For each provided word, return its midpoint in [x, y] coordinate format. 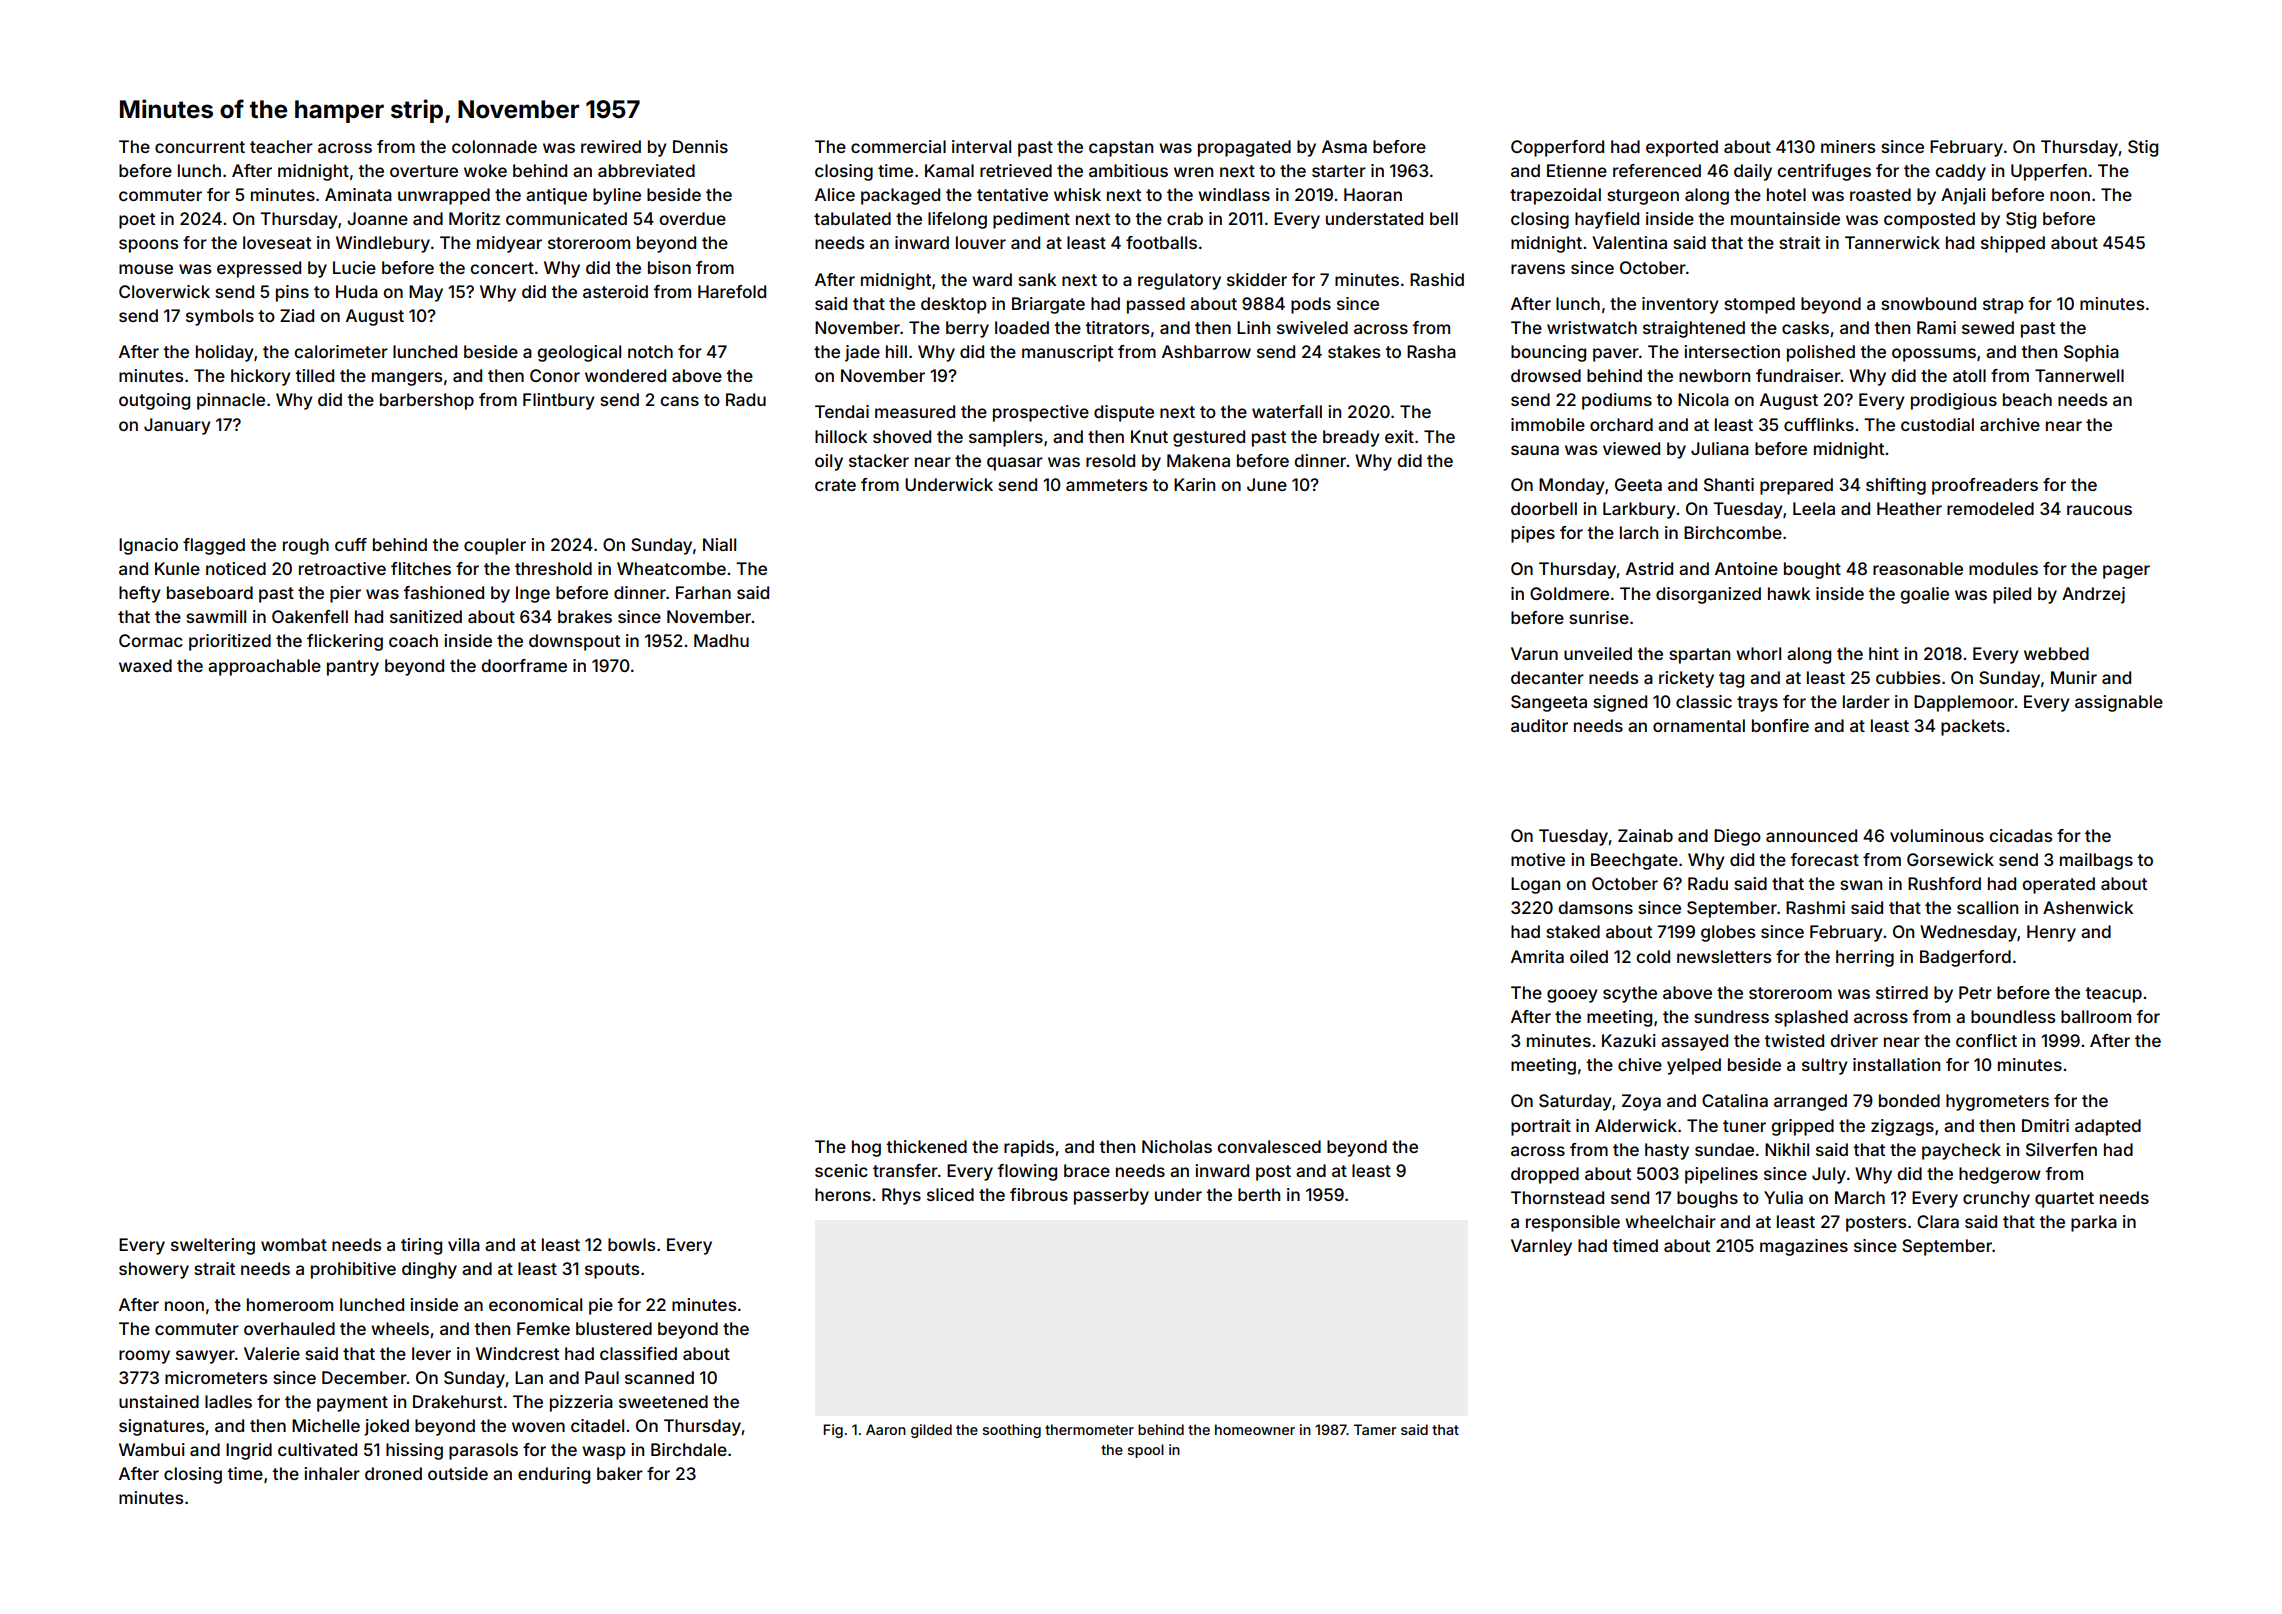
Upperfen [2049, 172]
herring [1865, 958]
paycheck [1961, 1151]
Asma [1344, 146]
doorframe [524, 665]
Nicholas [1177, 1146]
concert [502, 268]
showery [154, 1270]
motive [1538, 859]
